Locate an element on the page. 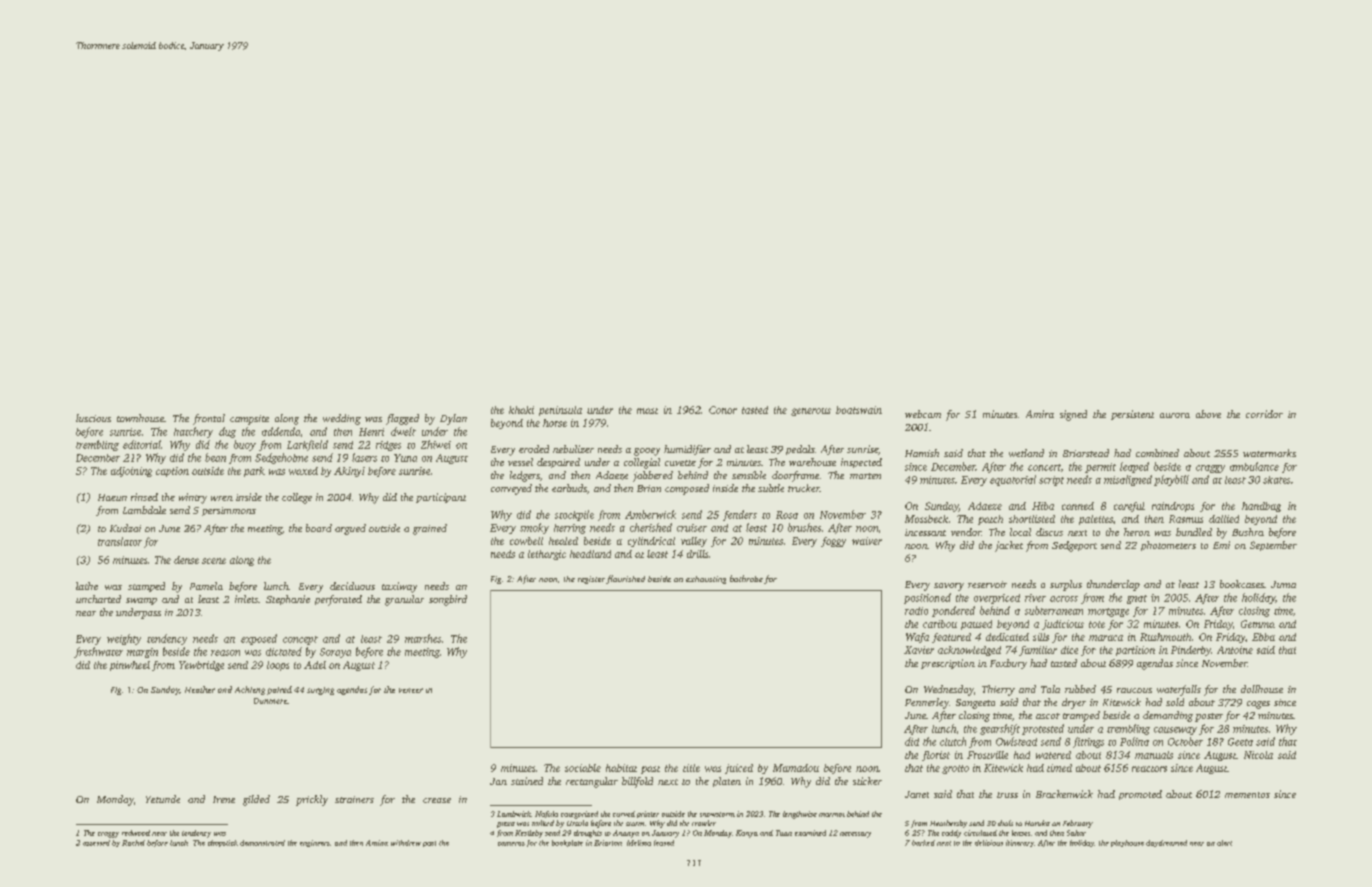 The width and height of the page is (1372, 887). gnat is located at coordinates (1137, 599).
